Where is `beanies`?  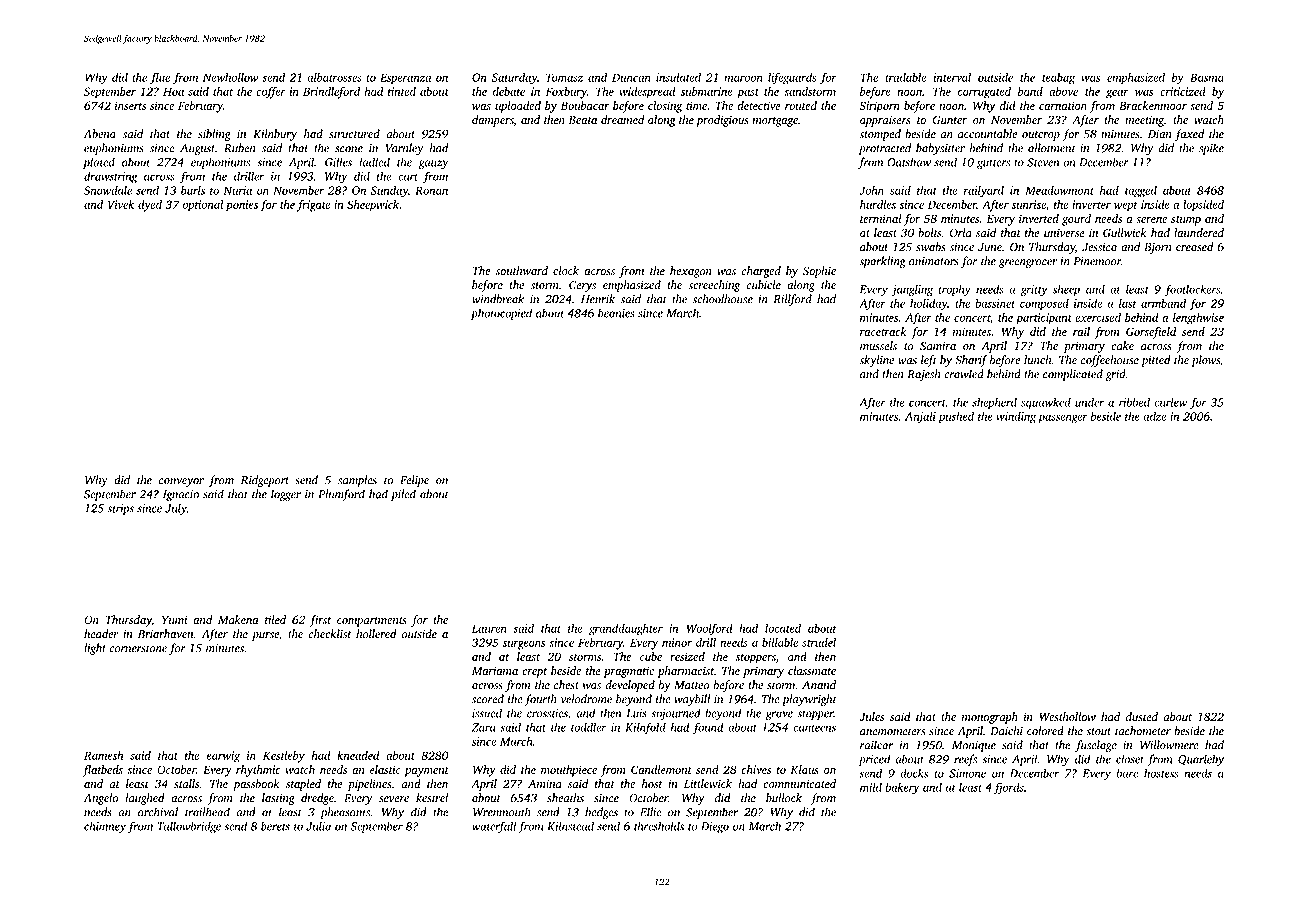
beanies is located at coordinates (616, 313).
